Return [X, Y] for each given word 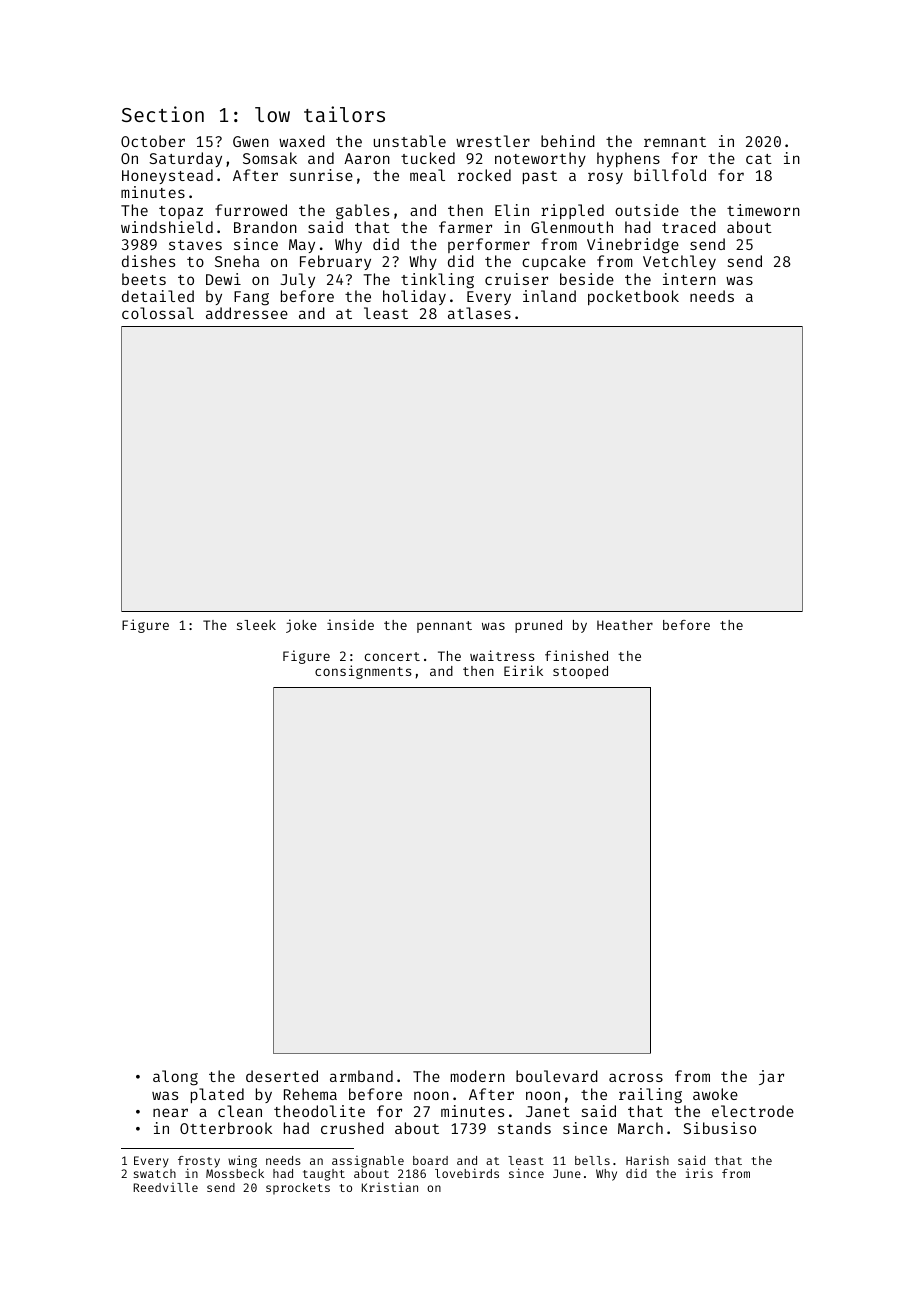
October [153, 141]
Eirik [523, 670]
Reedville [165, 1187]
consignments [363, 672]
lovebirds [467, 1173]
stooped [580, 672]
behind [568, 141]
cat [759, 159]
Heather [625, 625]
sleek [256, 625]
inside [350, 624]
